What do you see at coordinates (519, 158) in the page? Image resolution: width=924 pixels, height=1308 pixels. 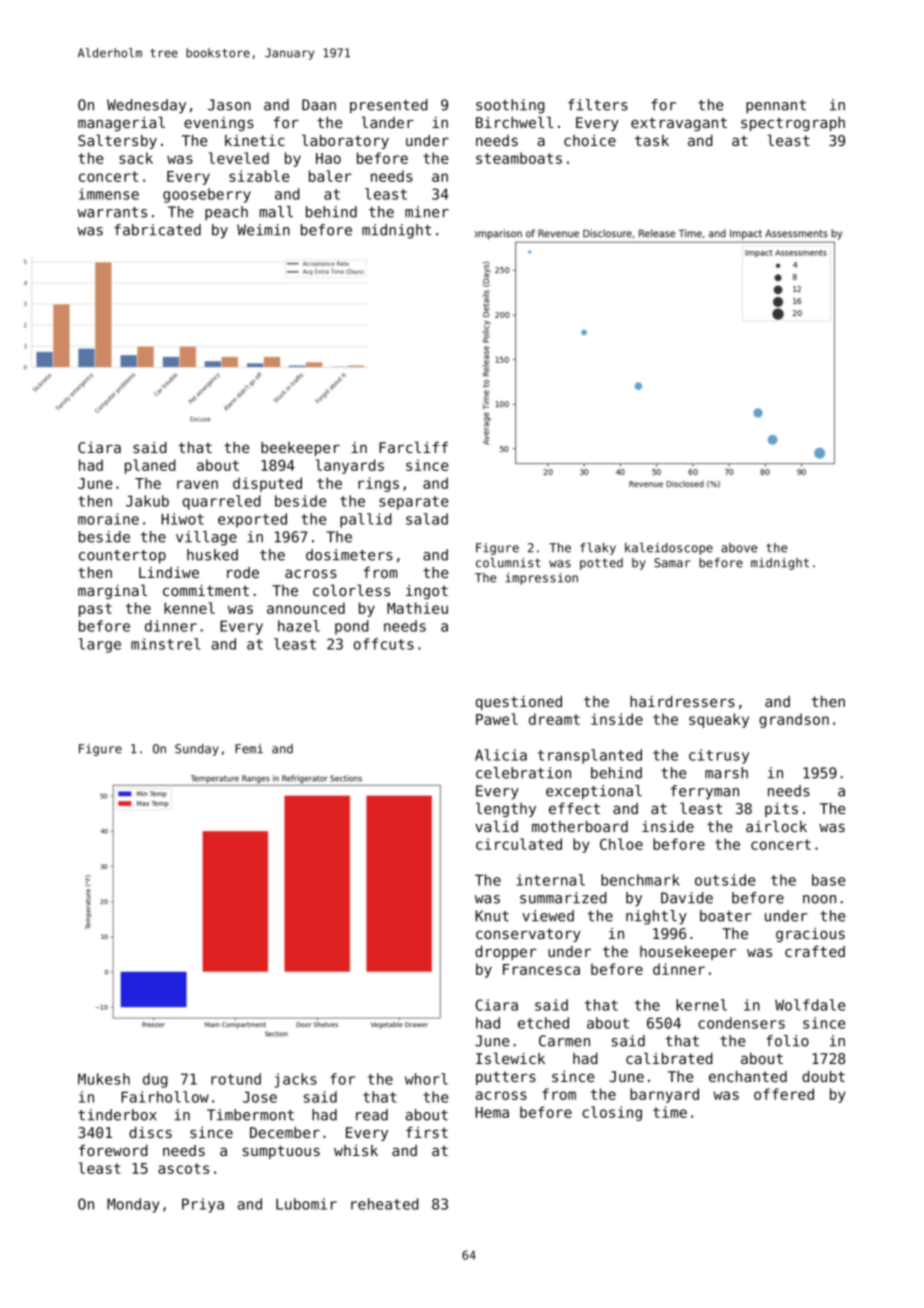 I see `steamboats` at bounding box center [519, 158].
